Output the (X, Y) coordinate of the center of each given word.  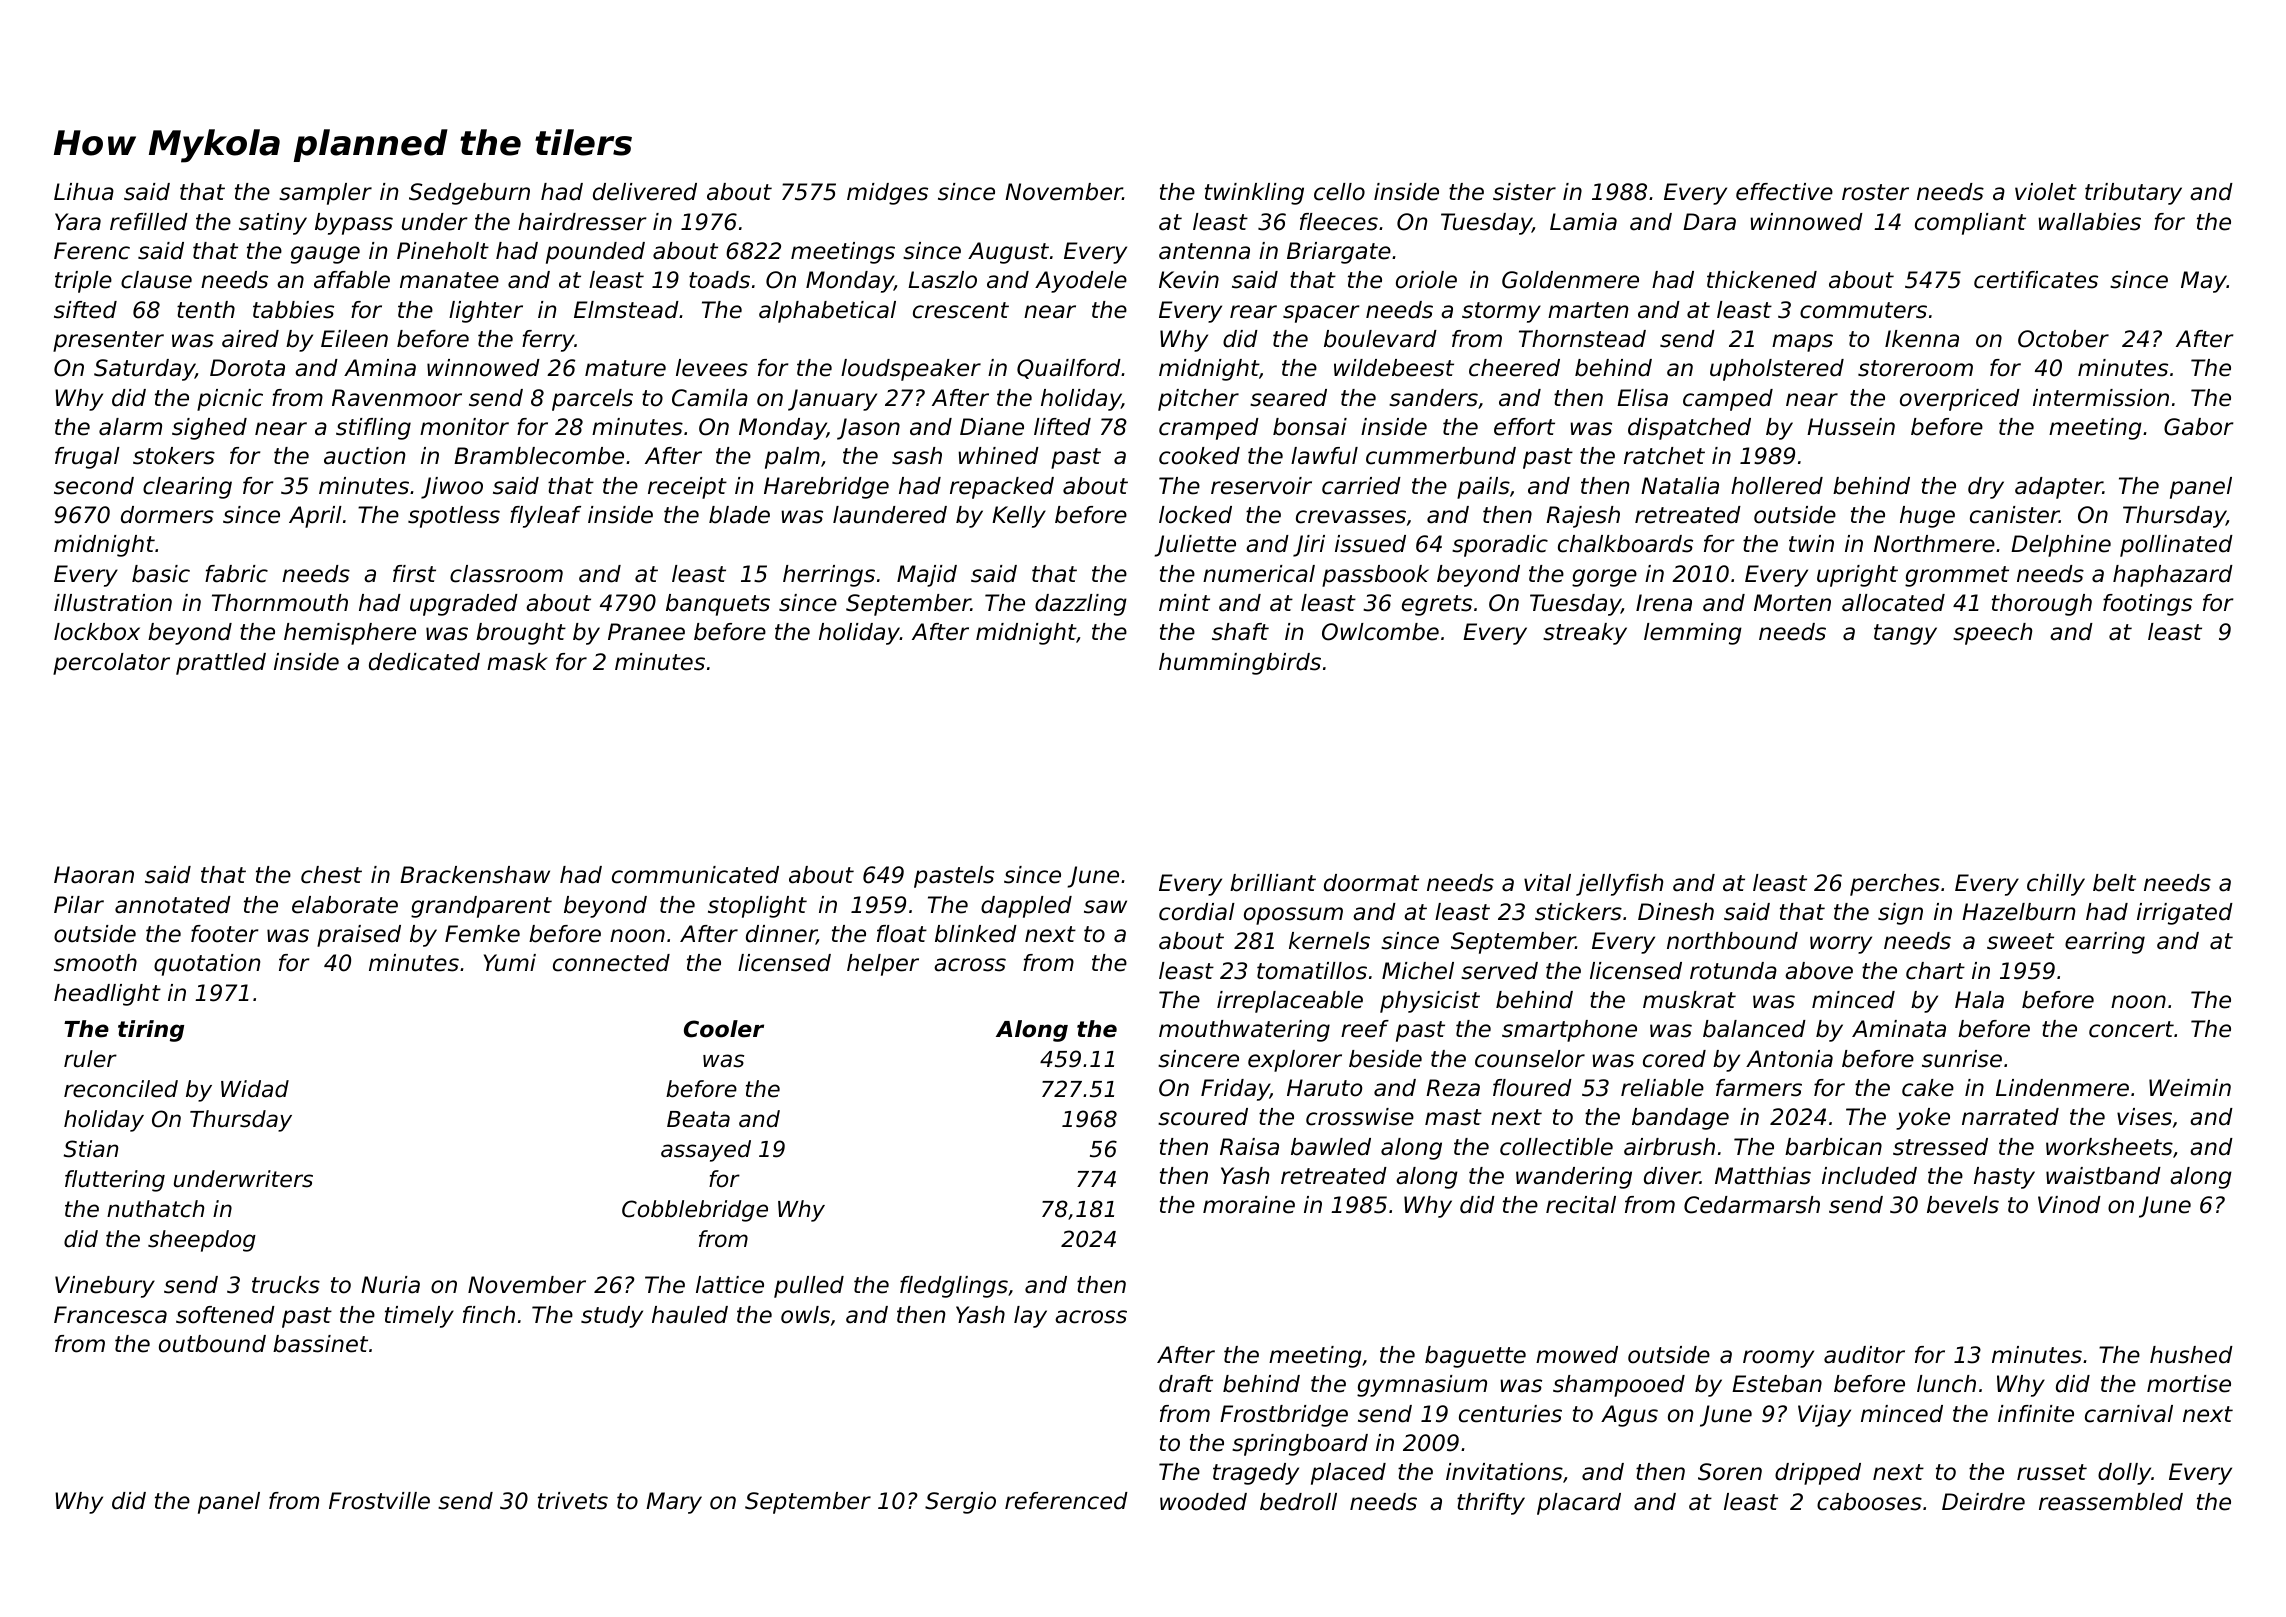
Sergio (960, 1503)
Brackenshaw (475, 875)
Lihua (84, 192)
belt (2114, 883)
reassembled (2111, 1502)
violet (2046, 192)
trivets (573, 1501)
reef (1365, 1029)
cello (1339, 192)
